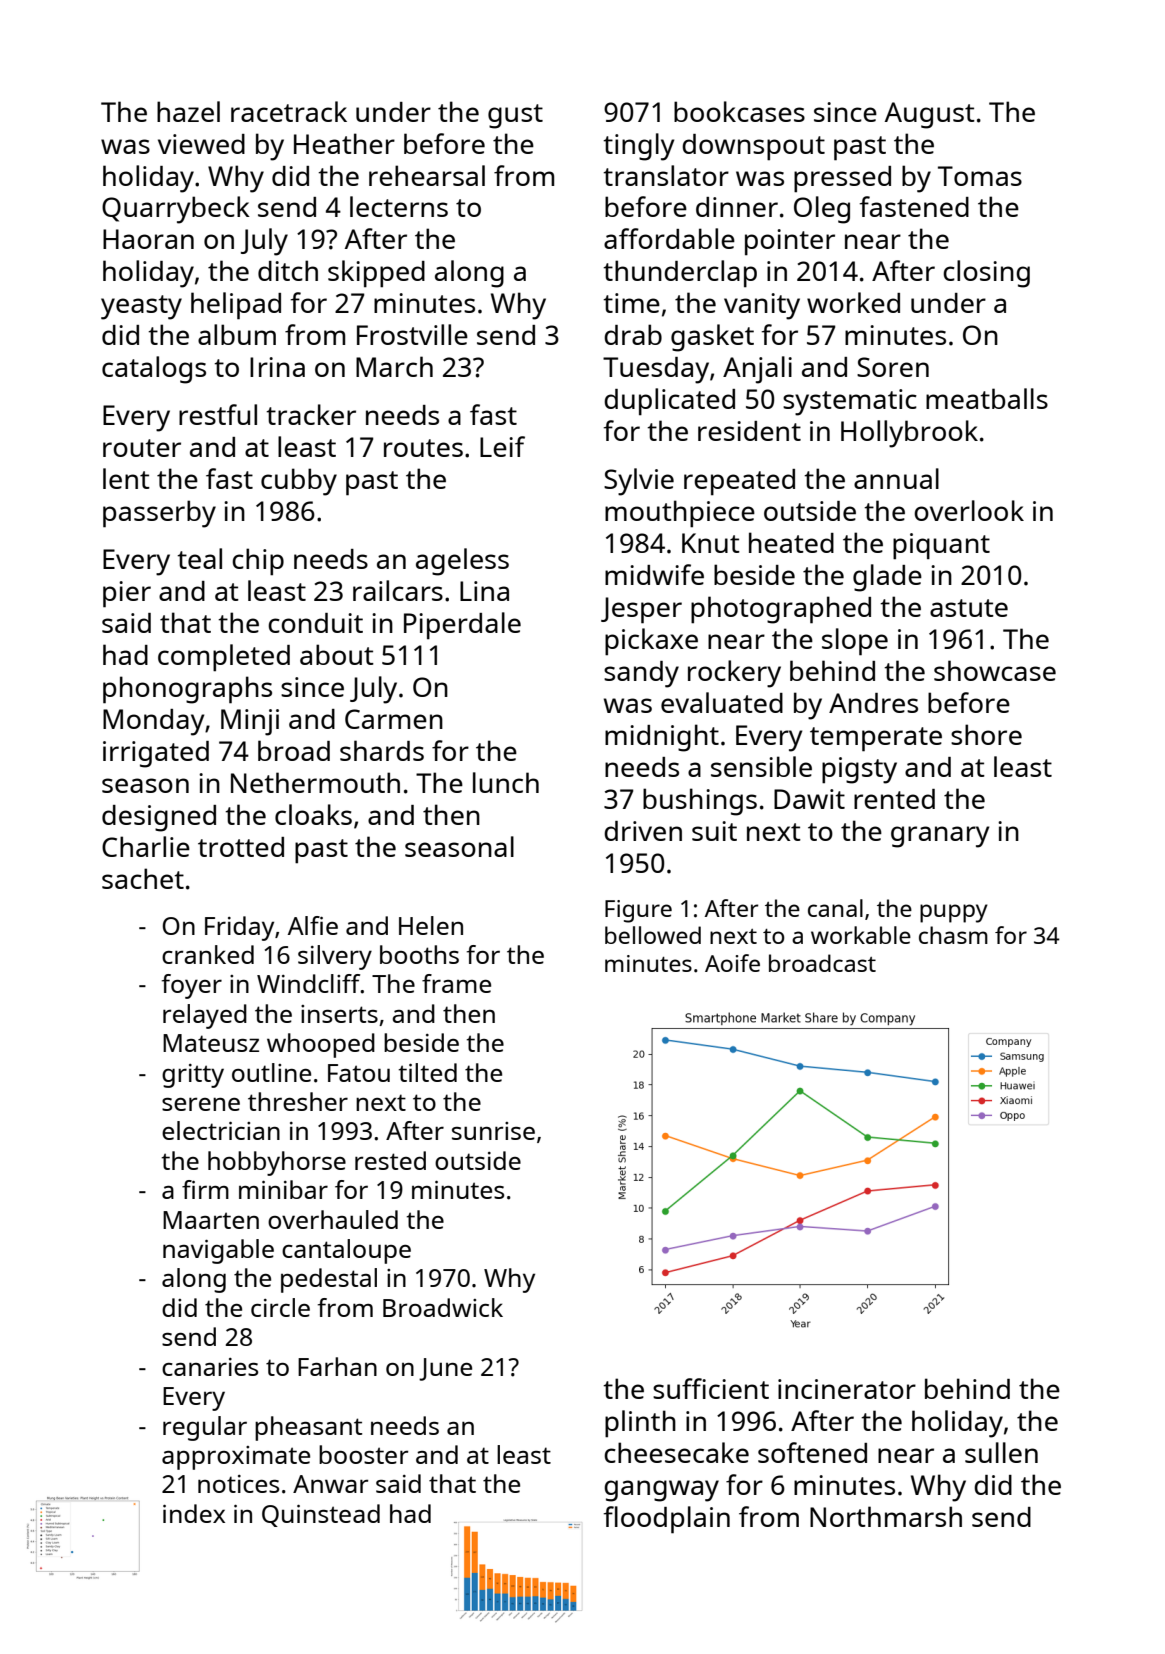 The image size is (1165, 1654). What do you see at coordinates (711, 1388) in the screenshot?
I see `sufficient` at bounding box center [711, 1388].
